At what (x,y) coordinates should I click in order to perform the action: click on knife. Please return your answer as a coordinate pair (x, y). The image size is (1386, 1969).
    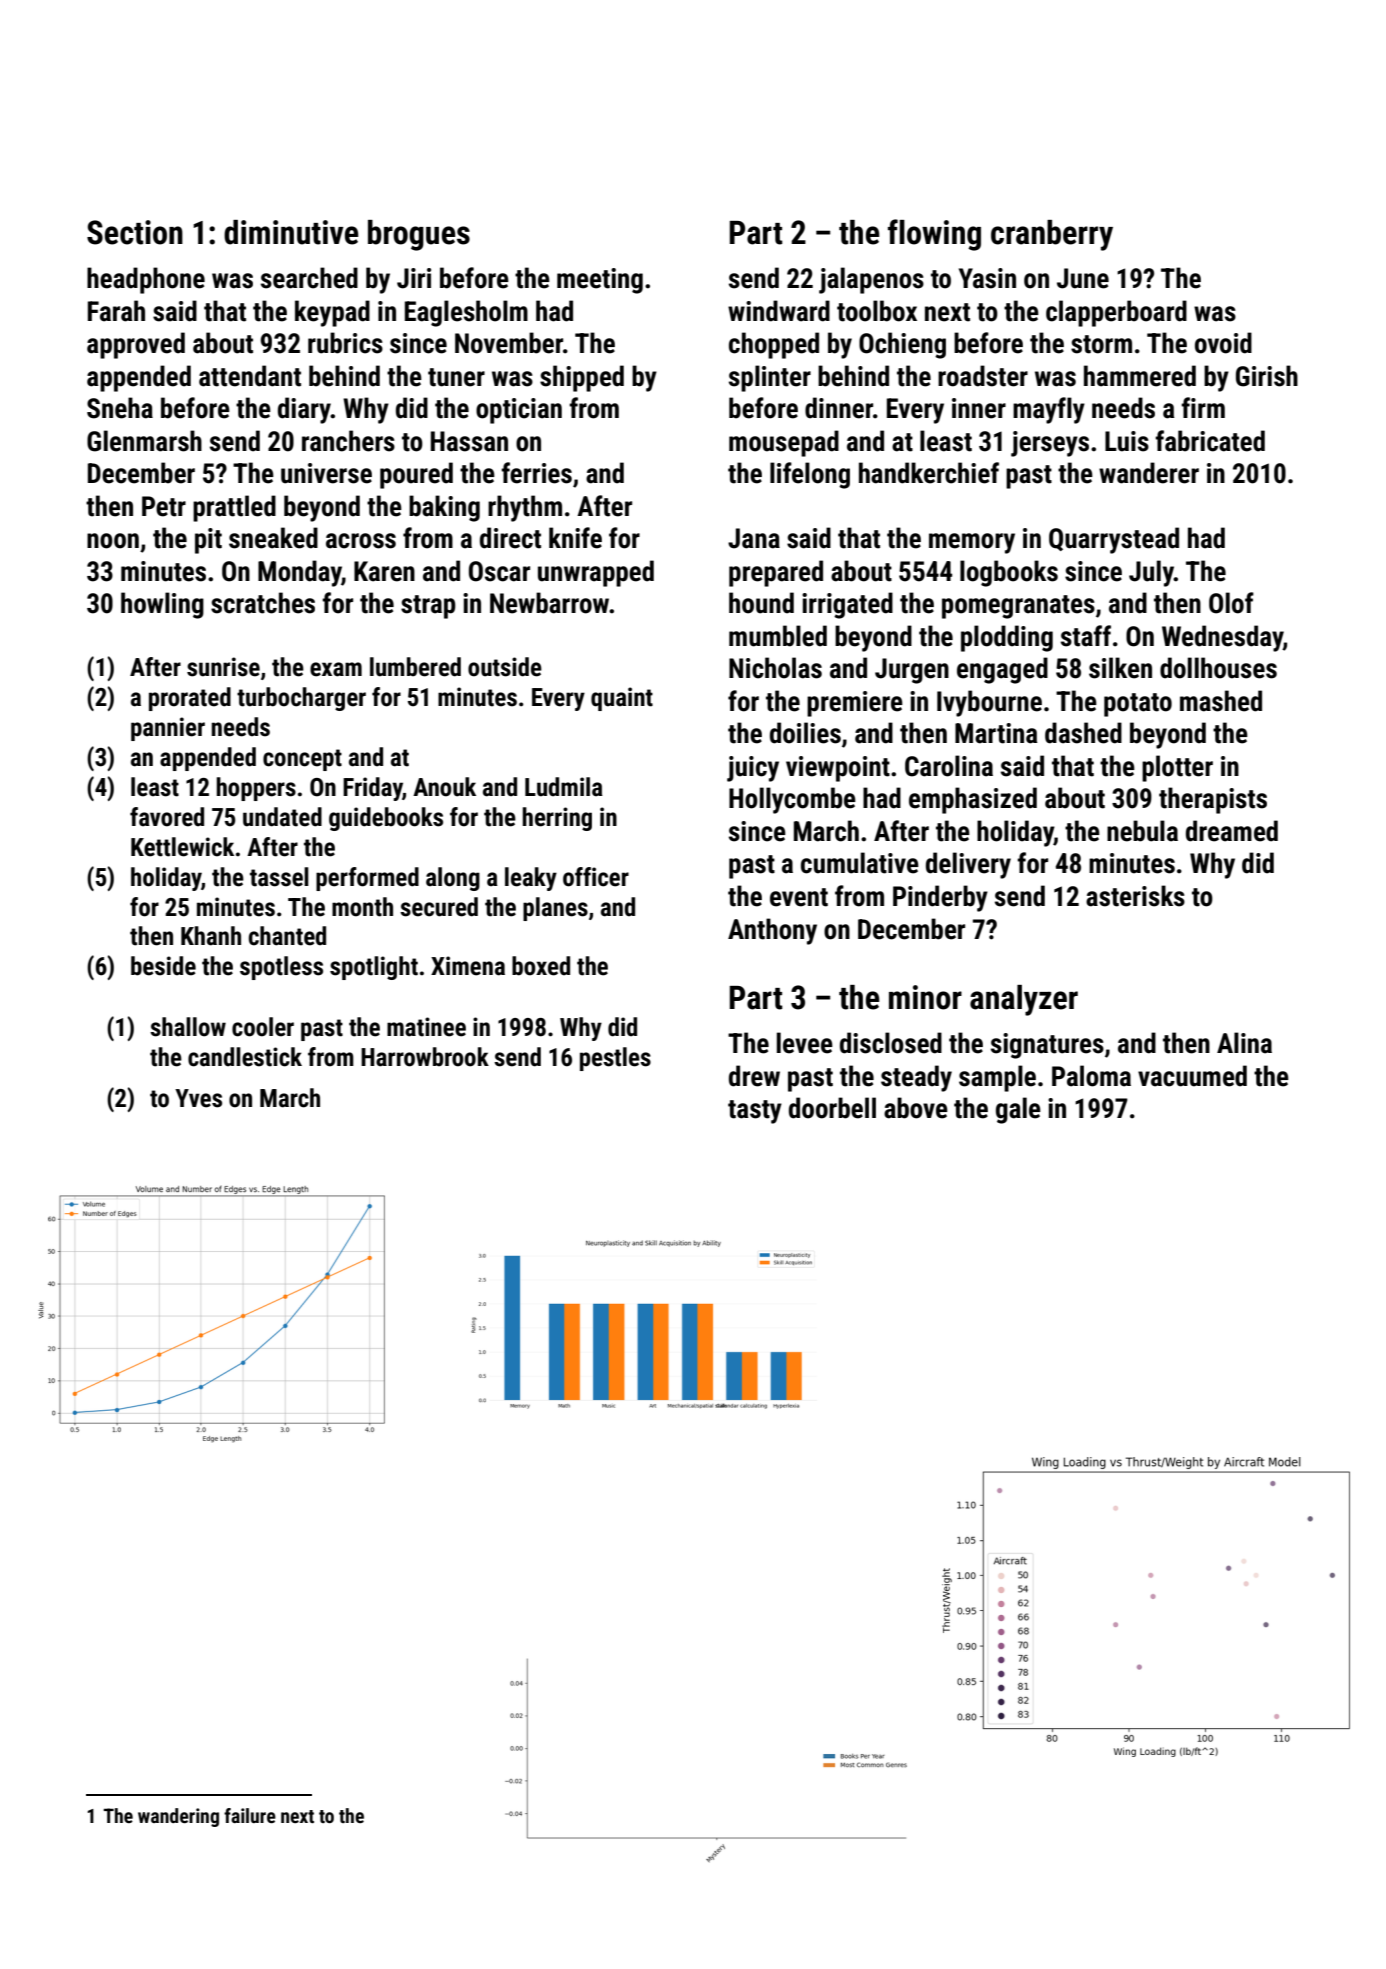
    Looking at the image, I should click on (575, 538).
